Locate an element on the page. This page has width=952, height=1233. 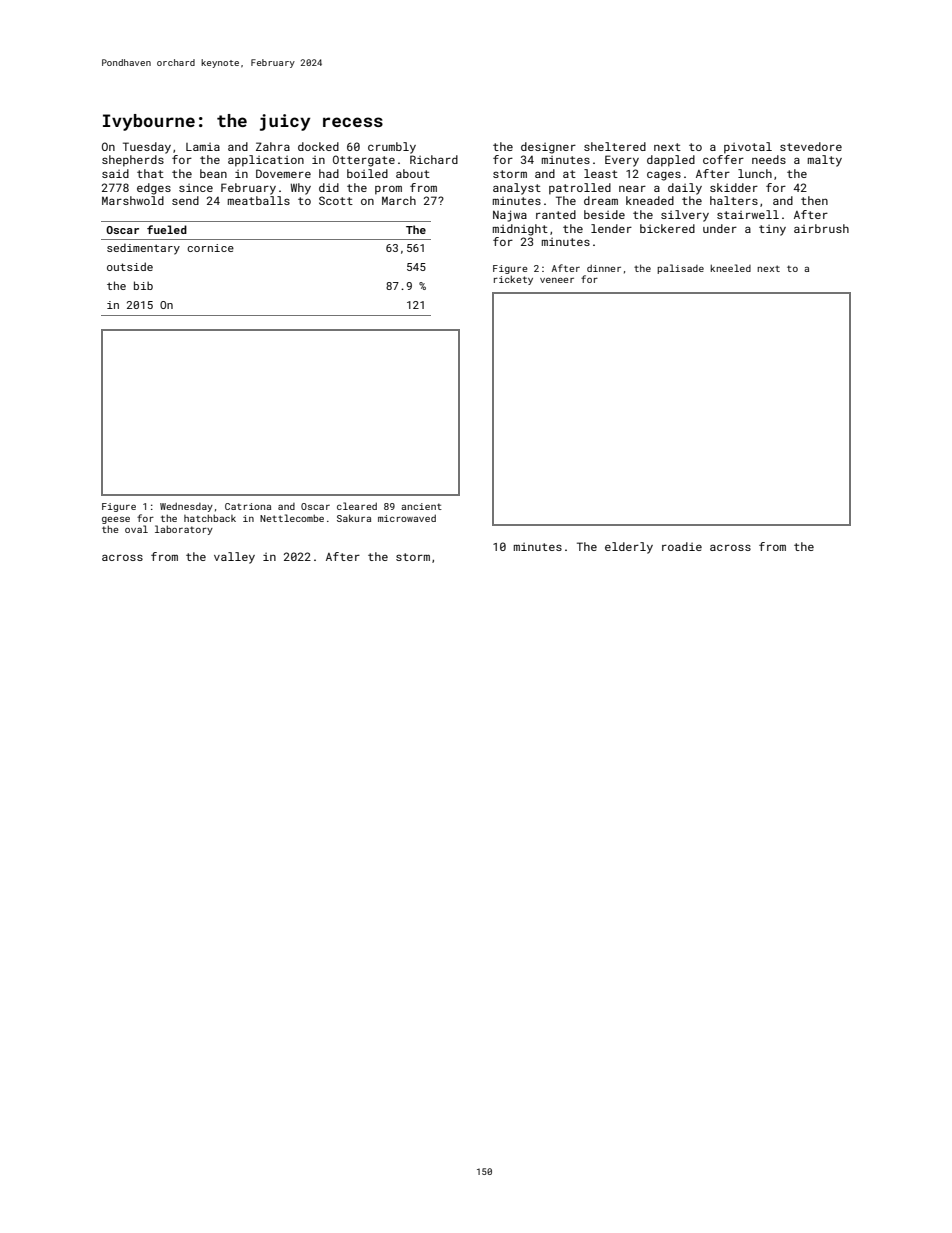
roadie is located at coordinates (682, 546).
